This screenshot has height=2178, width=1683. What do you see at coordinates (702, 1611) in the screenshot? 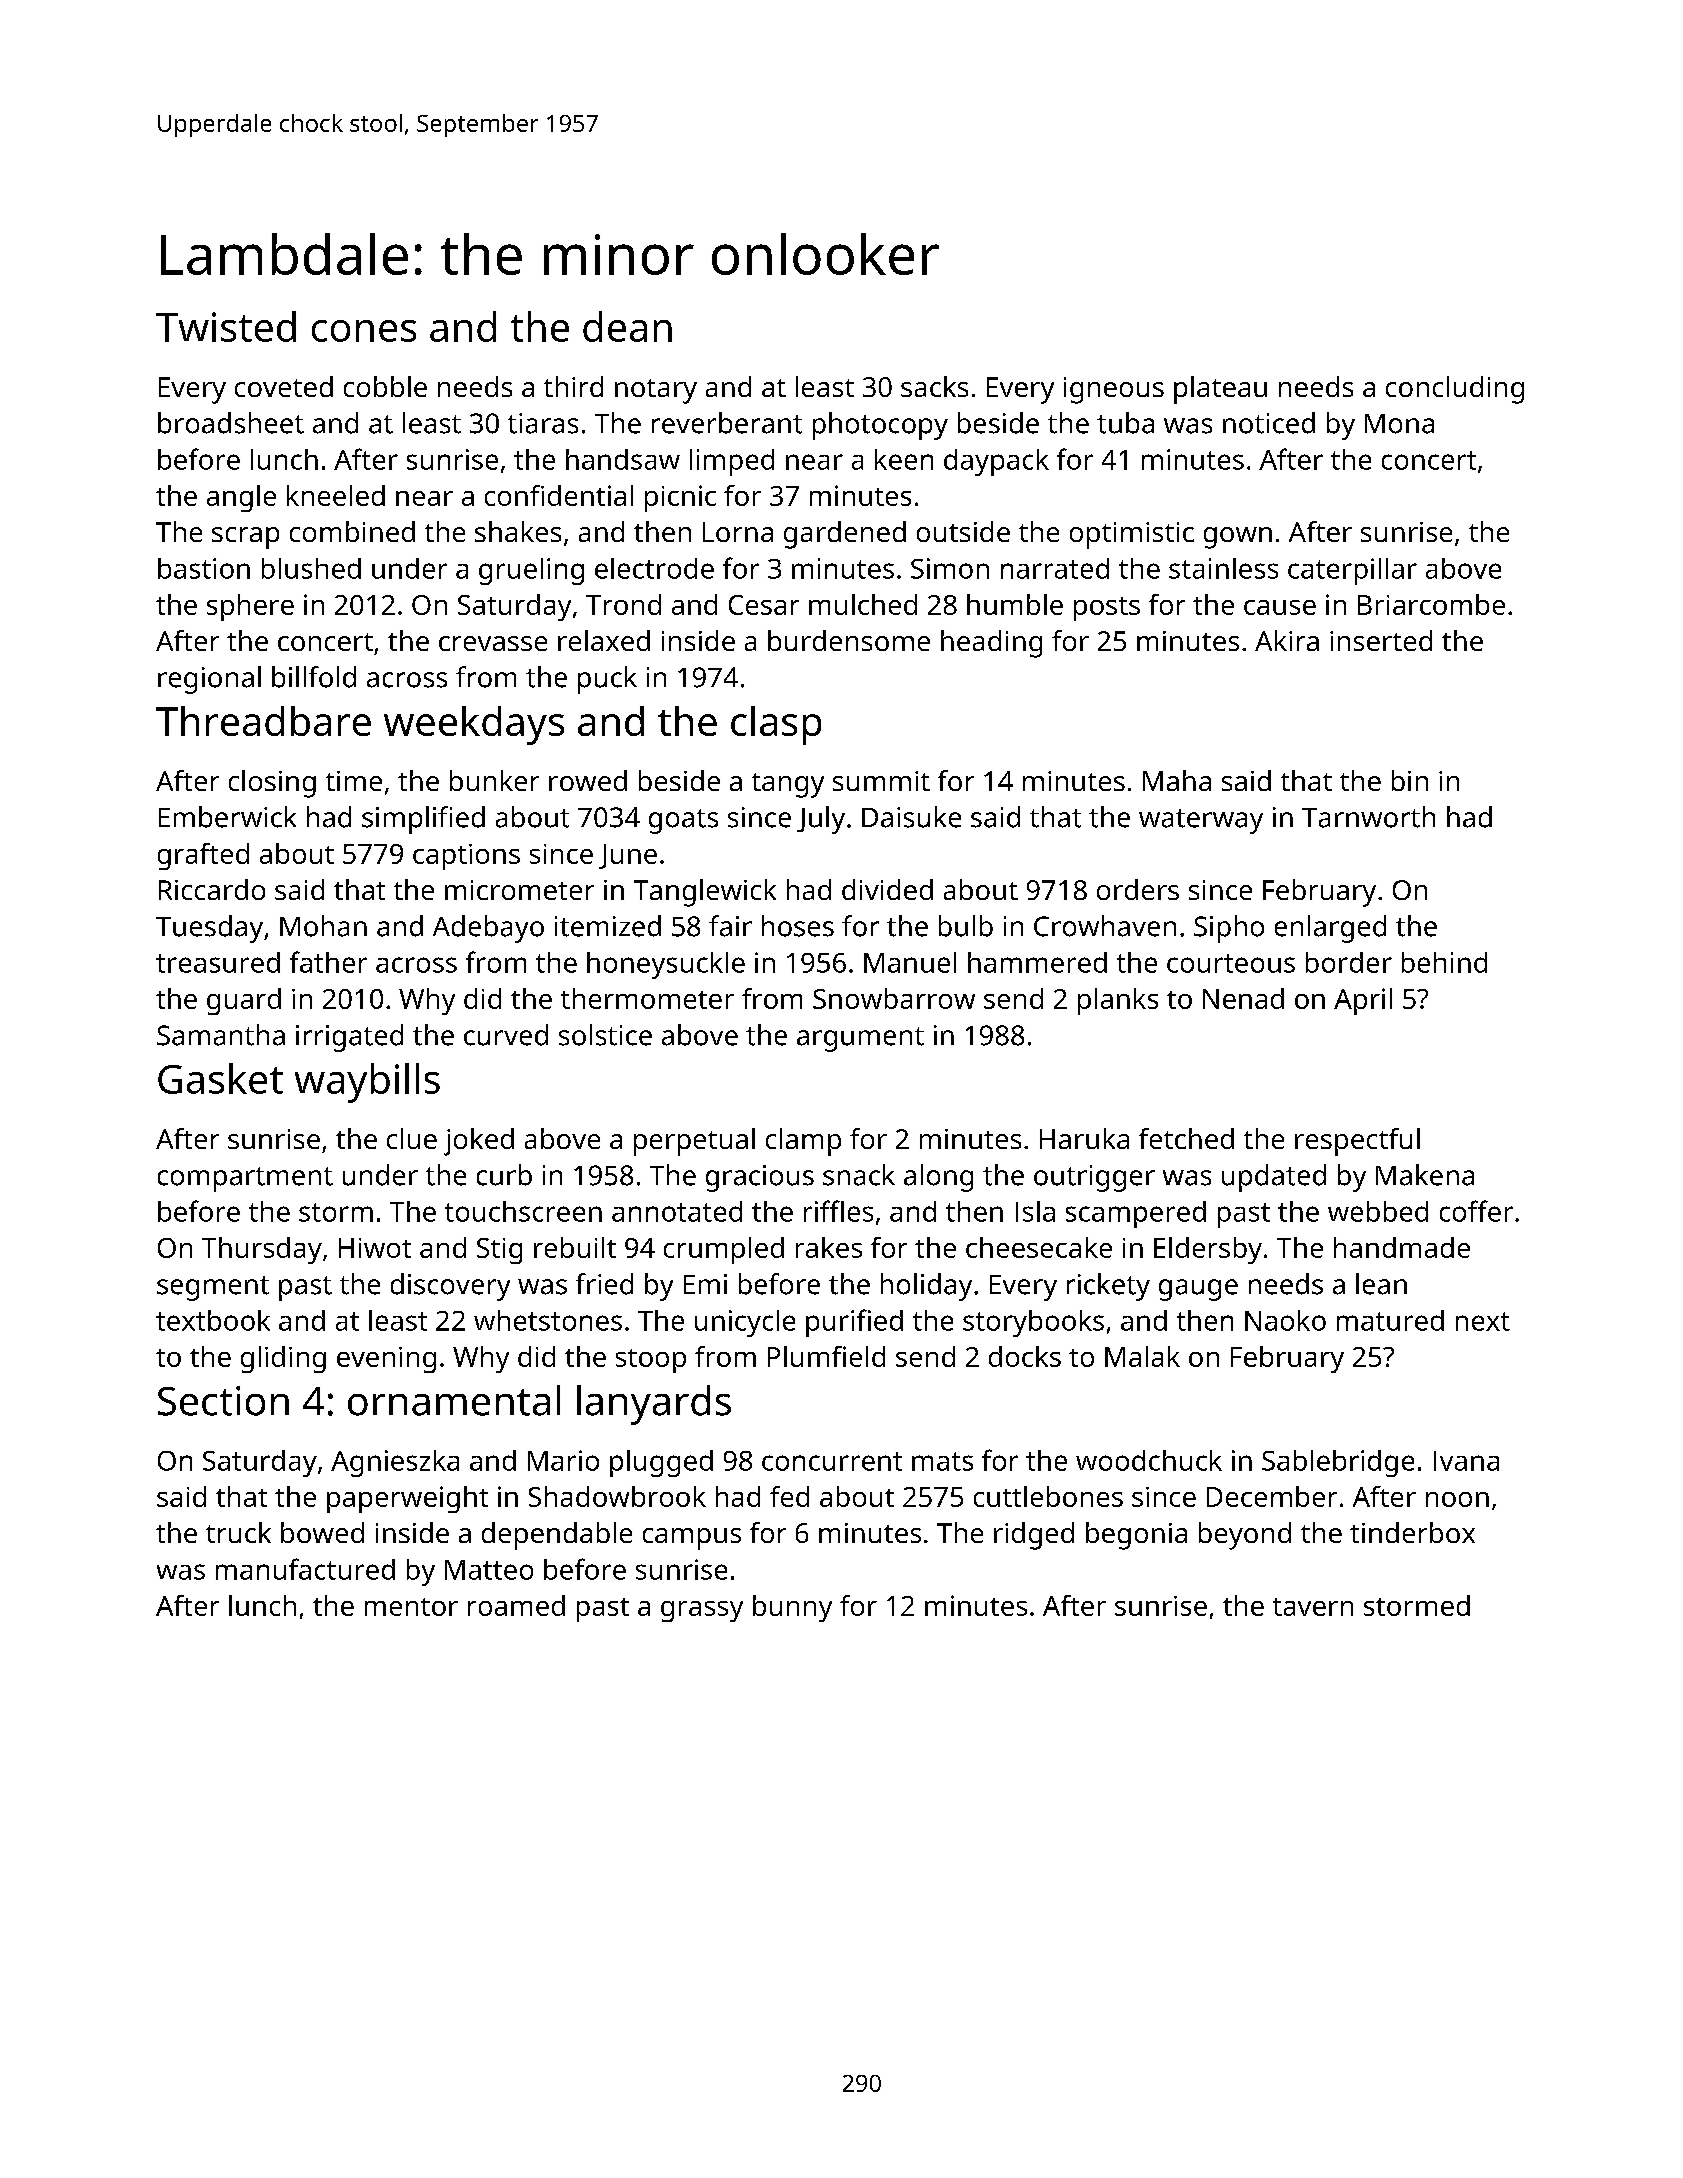
I see `grassy` at bounding box center [702, 1611].
